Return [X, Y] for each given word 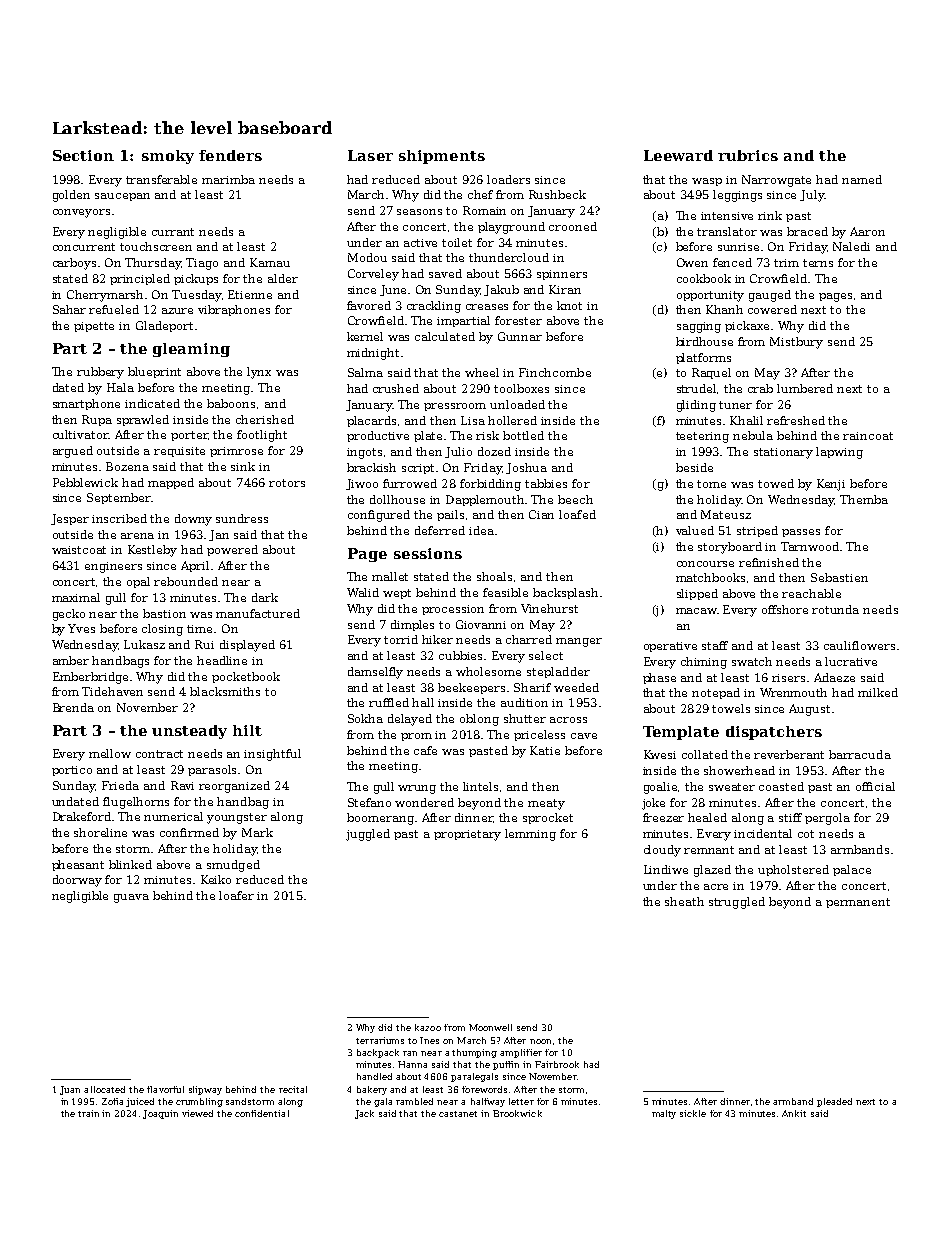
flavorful [165, 1089]
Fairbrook [557, 1064]
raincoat [868, 436]
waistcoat [79, 550]
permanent [858, 903]
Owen [692, 262]
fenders [230, 155]
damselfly [375, 673]
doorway [77, 881]
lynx [259, 373]
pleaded [834, 1102]
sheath [684, 901]
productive [378, 436]
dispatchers [774, 733]
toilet [457, 242]
